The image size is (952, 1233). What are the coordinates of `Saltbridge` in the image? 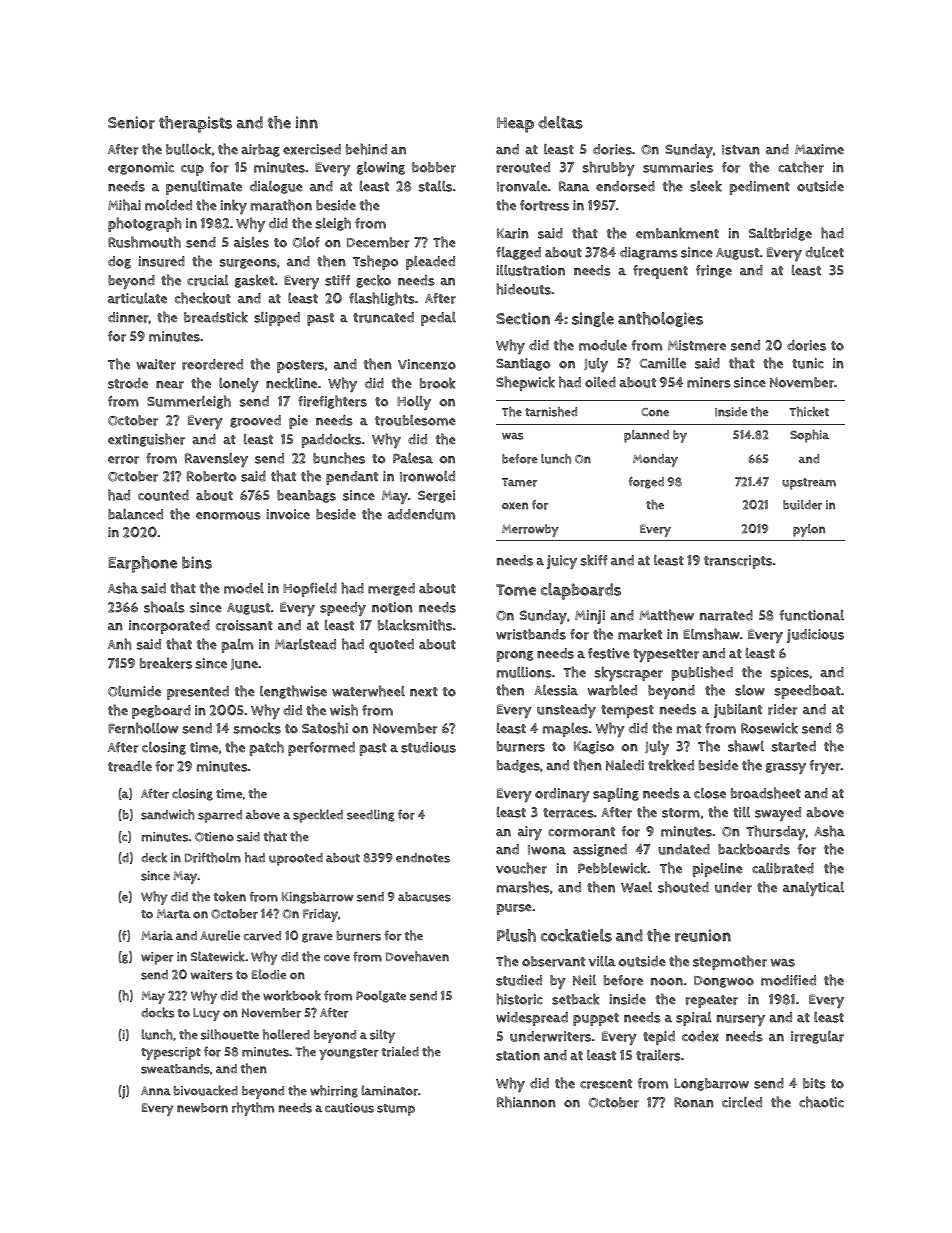 It's located at (780, 234).
